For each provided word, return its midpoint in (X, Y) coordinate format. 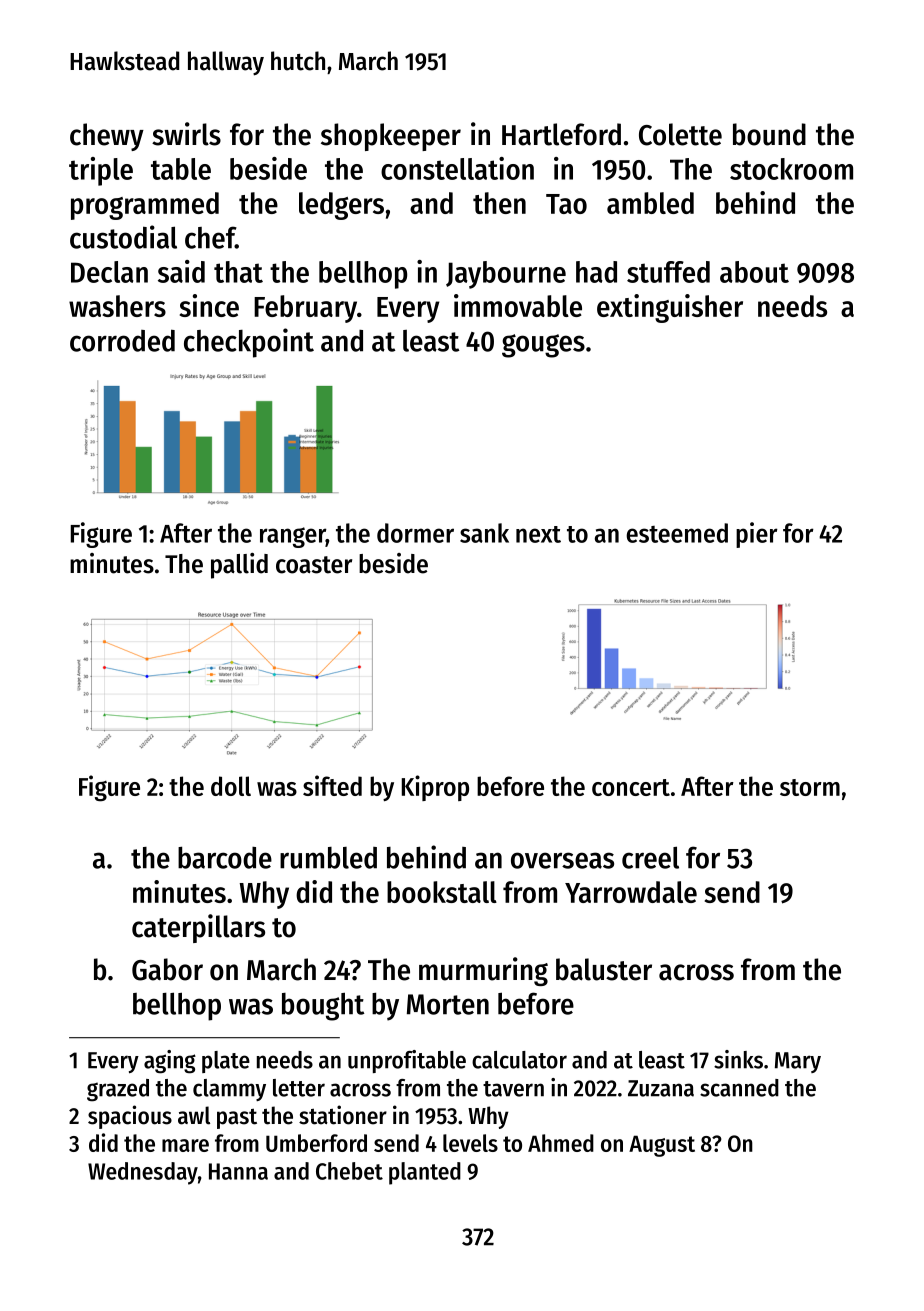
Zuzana (661, 1088)
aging (170, 1062)
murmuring (483, 971)
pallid (239, 566)
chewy (107, 137)
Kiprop (435, 788)
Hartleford (561, 134)
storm (810, 787)
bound (769, 134)
